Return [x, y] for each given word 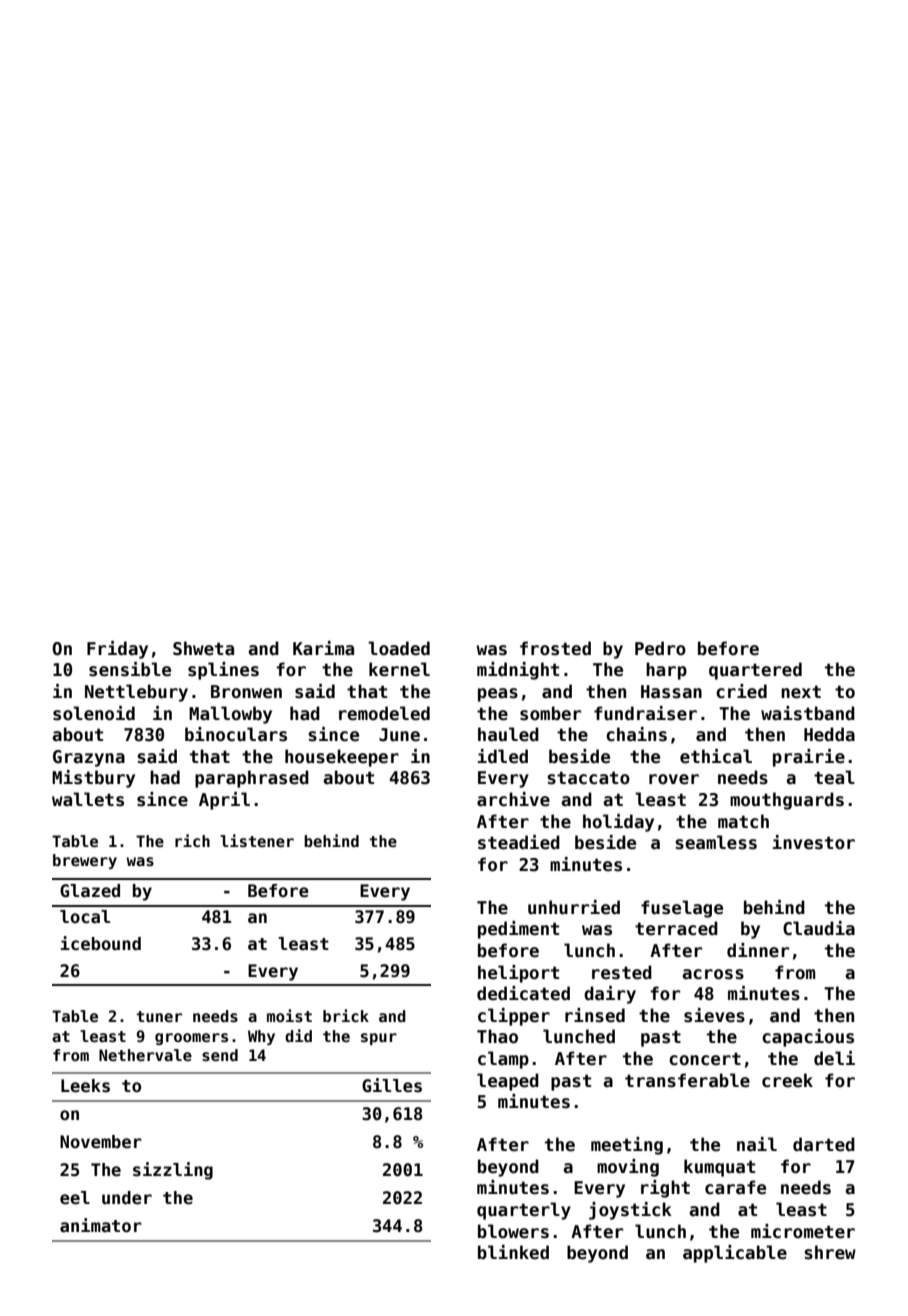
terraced [676, 928]
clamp [503, 1060]
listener [257, 840]
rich [192, 840]
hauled [508, 734]
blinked [513, 1252]
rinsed [595, 1015]
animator [101, 1225]
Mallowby [230, 715]
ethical [716, 756]
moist [289, 1015]
